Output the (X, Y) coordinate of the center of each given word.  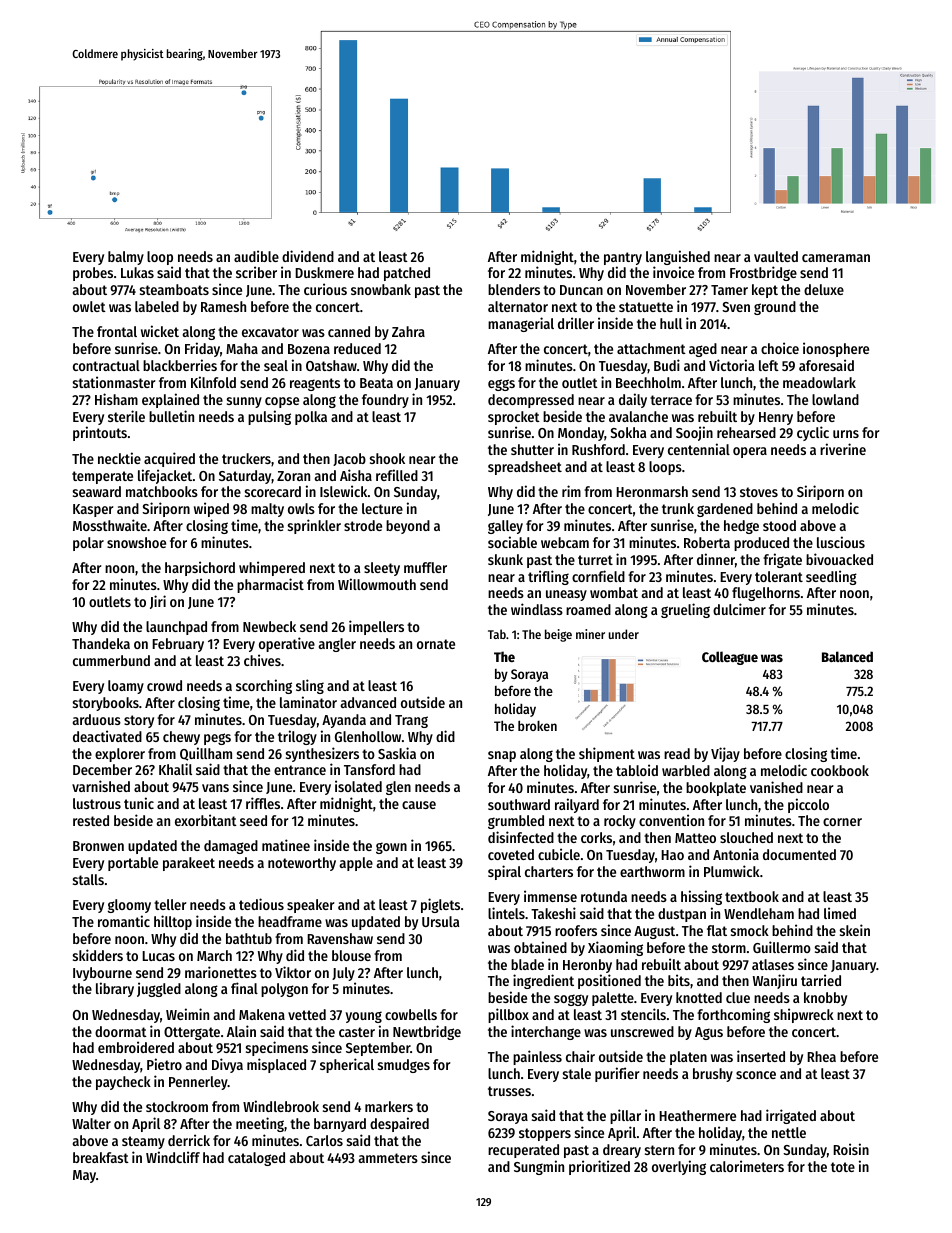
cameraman (836, 258)
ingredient (543, 981)
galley (505, 527)
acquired (169, 459)
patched (407, 274)
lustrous (97, 803)
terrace (671, 400)
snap (502, 756)
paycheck (123, 1083)
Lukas (137, 272)
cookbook (840, 770)
